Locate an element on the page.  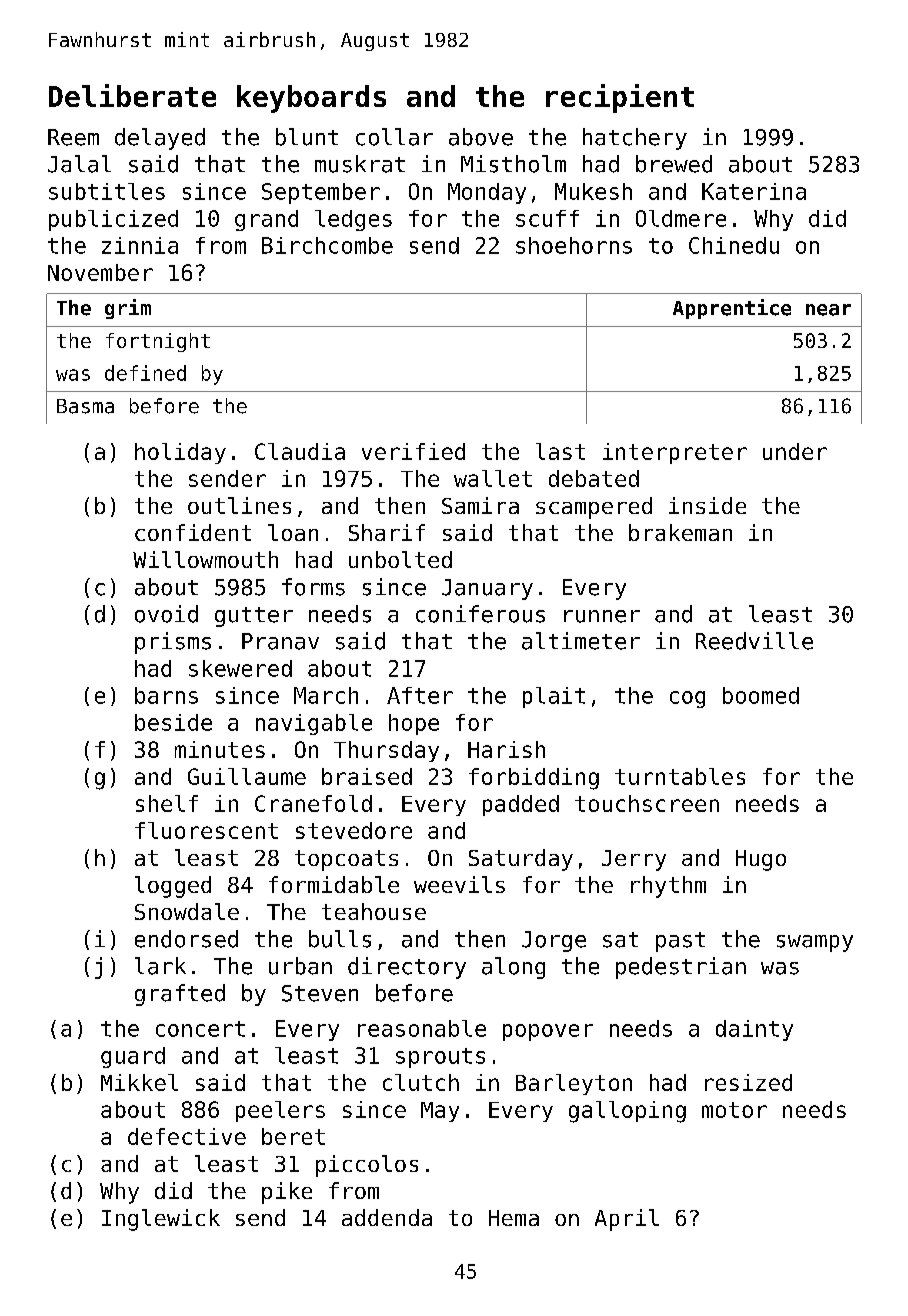
Samira is located at coordinates (480, 505).
